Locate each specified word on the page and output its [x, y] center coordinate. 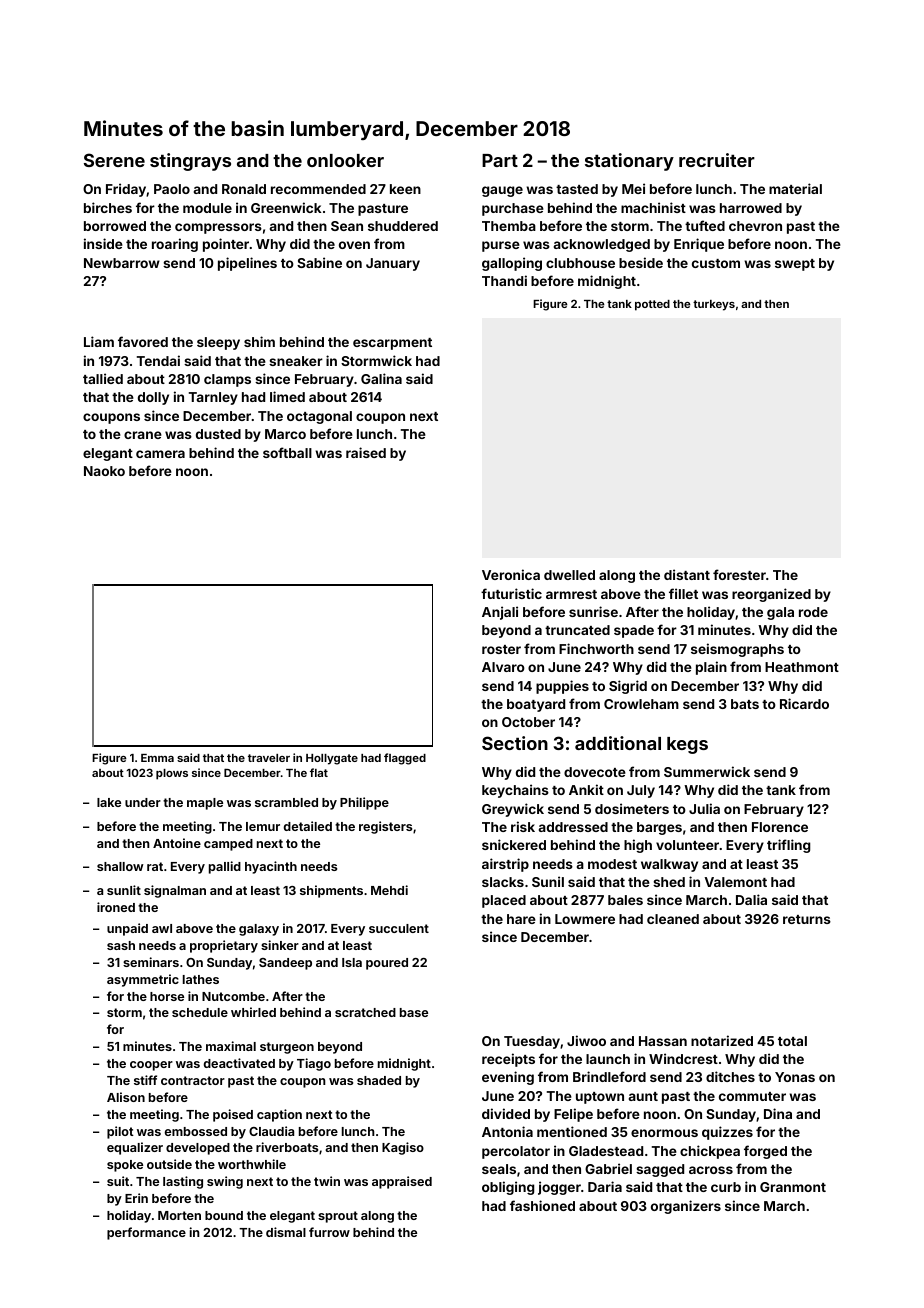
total [792, 1041]
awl [162, 928]
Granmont [793, 1187]
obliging [508, 1188]
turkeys [714, 305]
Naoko [104, 471]
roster [501, 649]
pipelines [247, 264]
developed [198, 1149]
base [414, 1012]
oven [354, 245]
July [641, 791]
